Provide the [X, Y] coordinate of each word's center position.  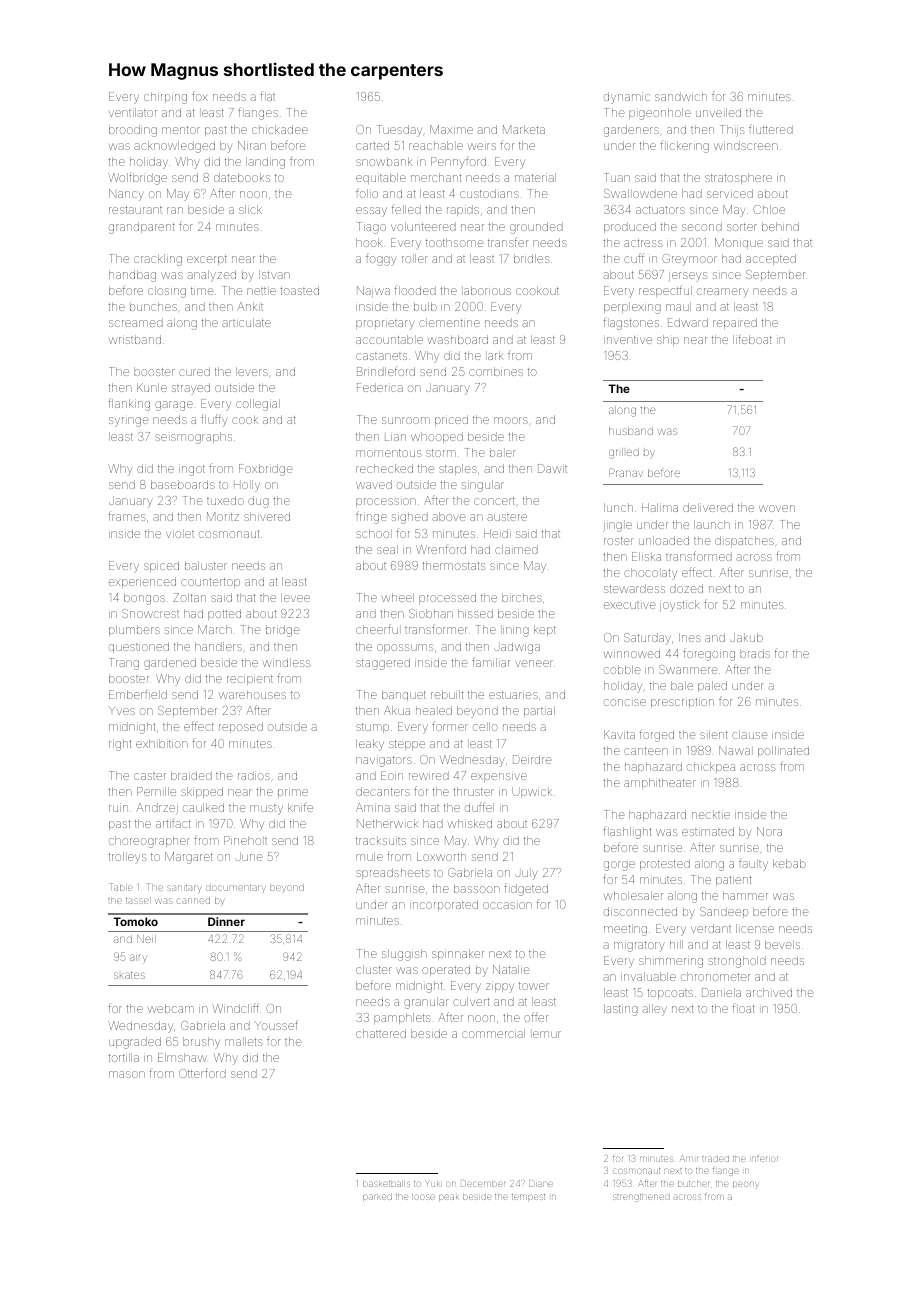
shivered [267, 516]
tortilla [123, 1057]
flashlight [627, 832]
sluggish [404, 955]
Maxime [451, 129]
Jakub [746, 637]
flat [267, 96]
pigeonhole [660, 114]
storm [441, 453]
